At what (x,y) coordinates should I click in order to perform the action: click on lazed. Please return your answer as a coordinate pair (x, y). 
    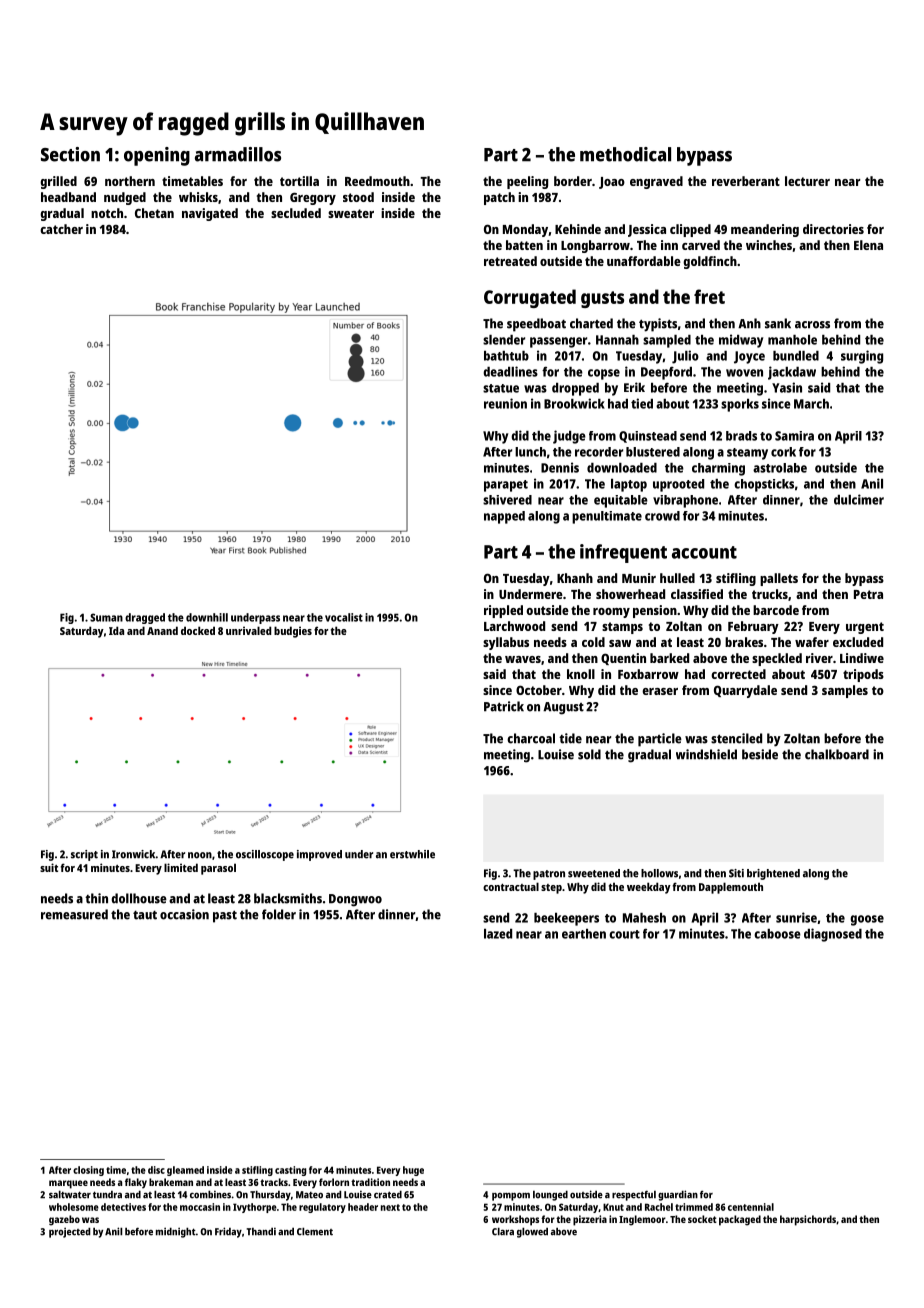
    Looking at the image, I should click on (498, 934).
